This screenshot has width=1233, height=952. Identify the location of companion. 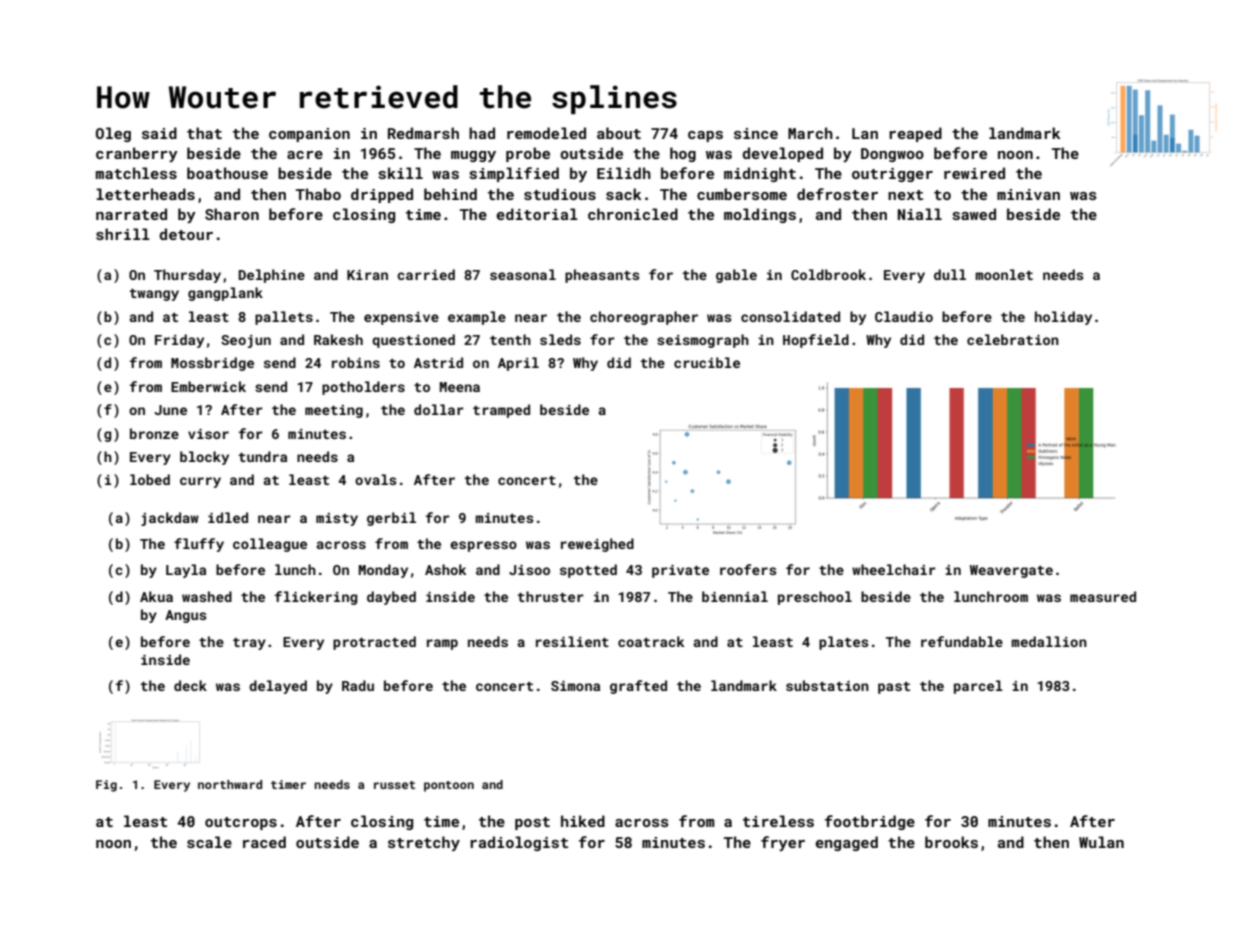
(309, 135).
